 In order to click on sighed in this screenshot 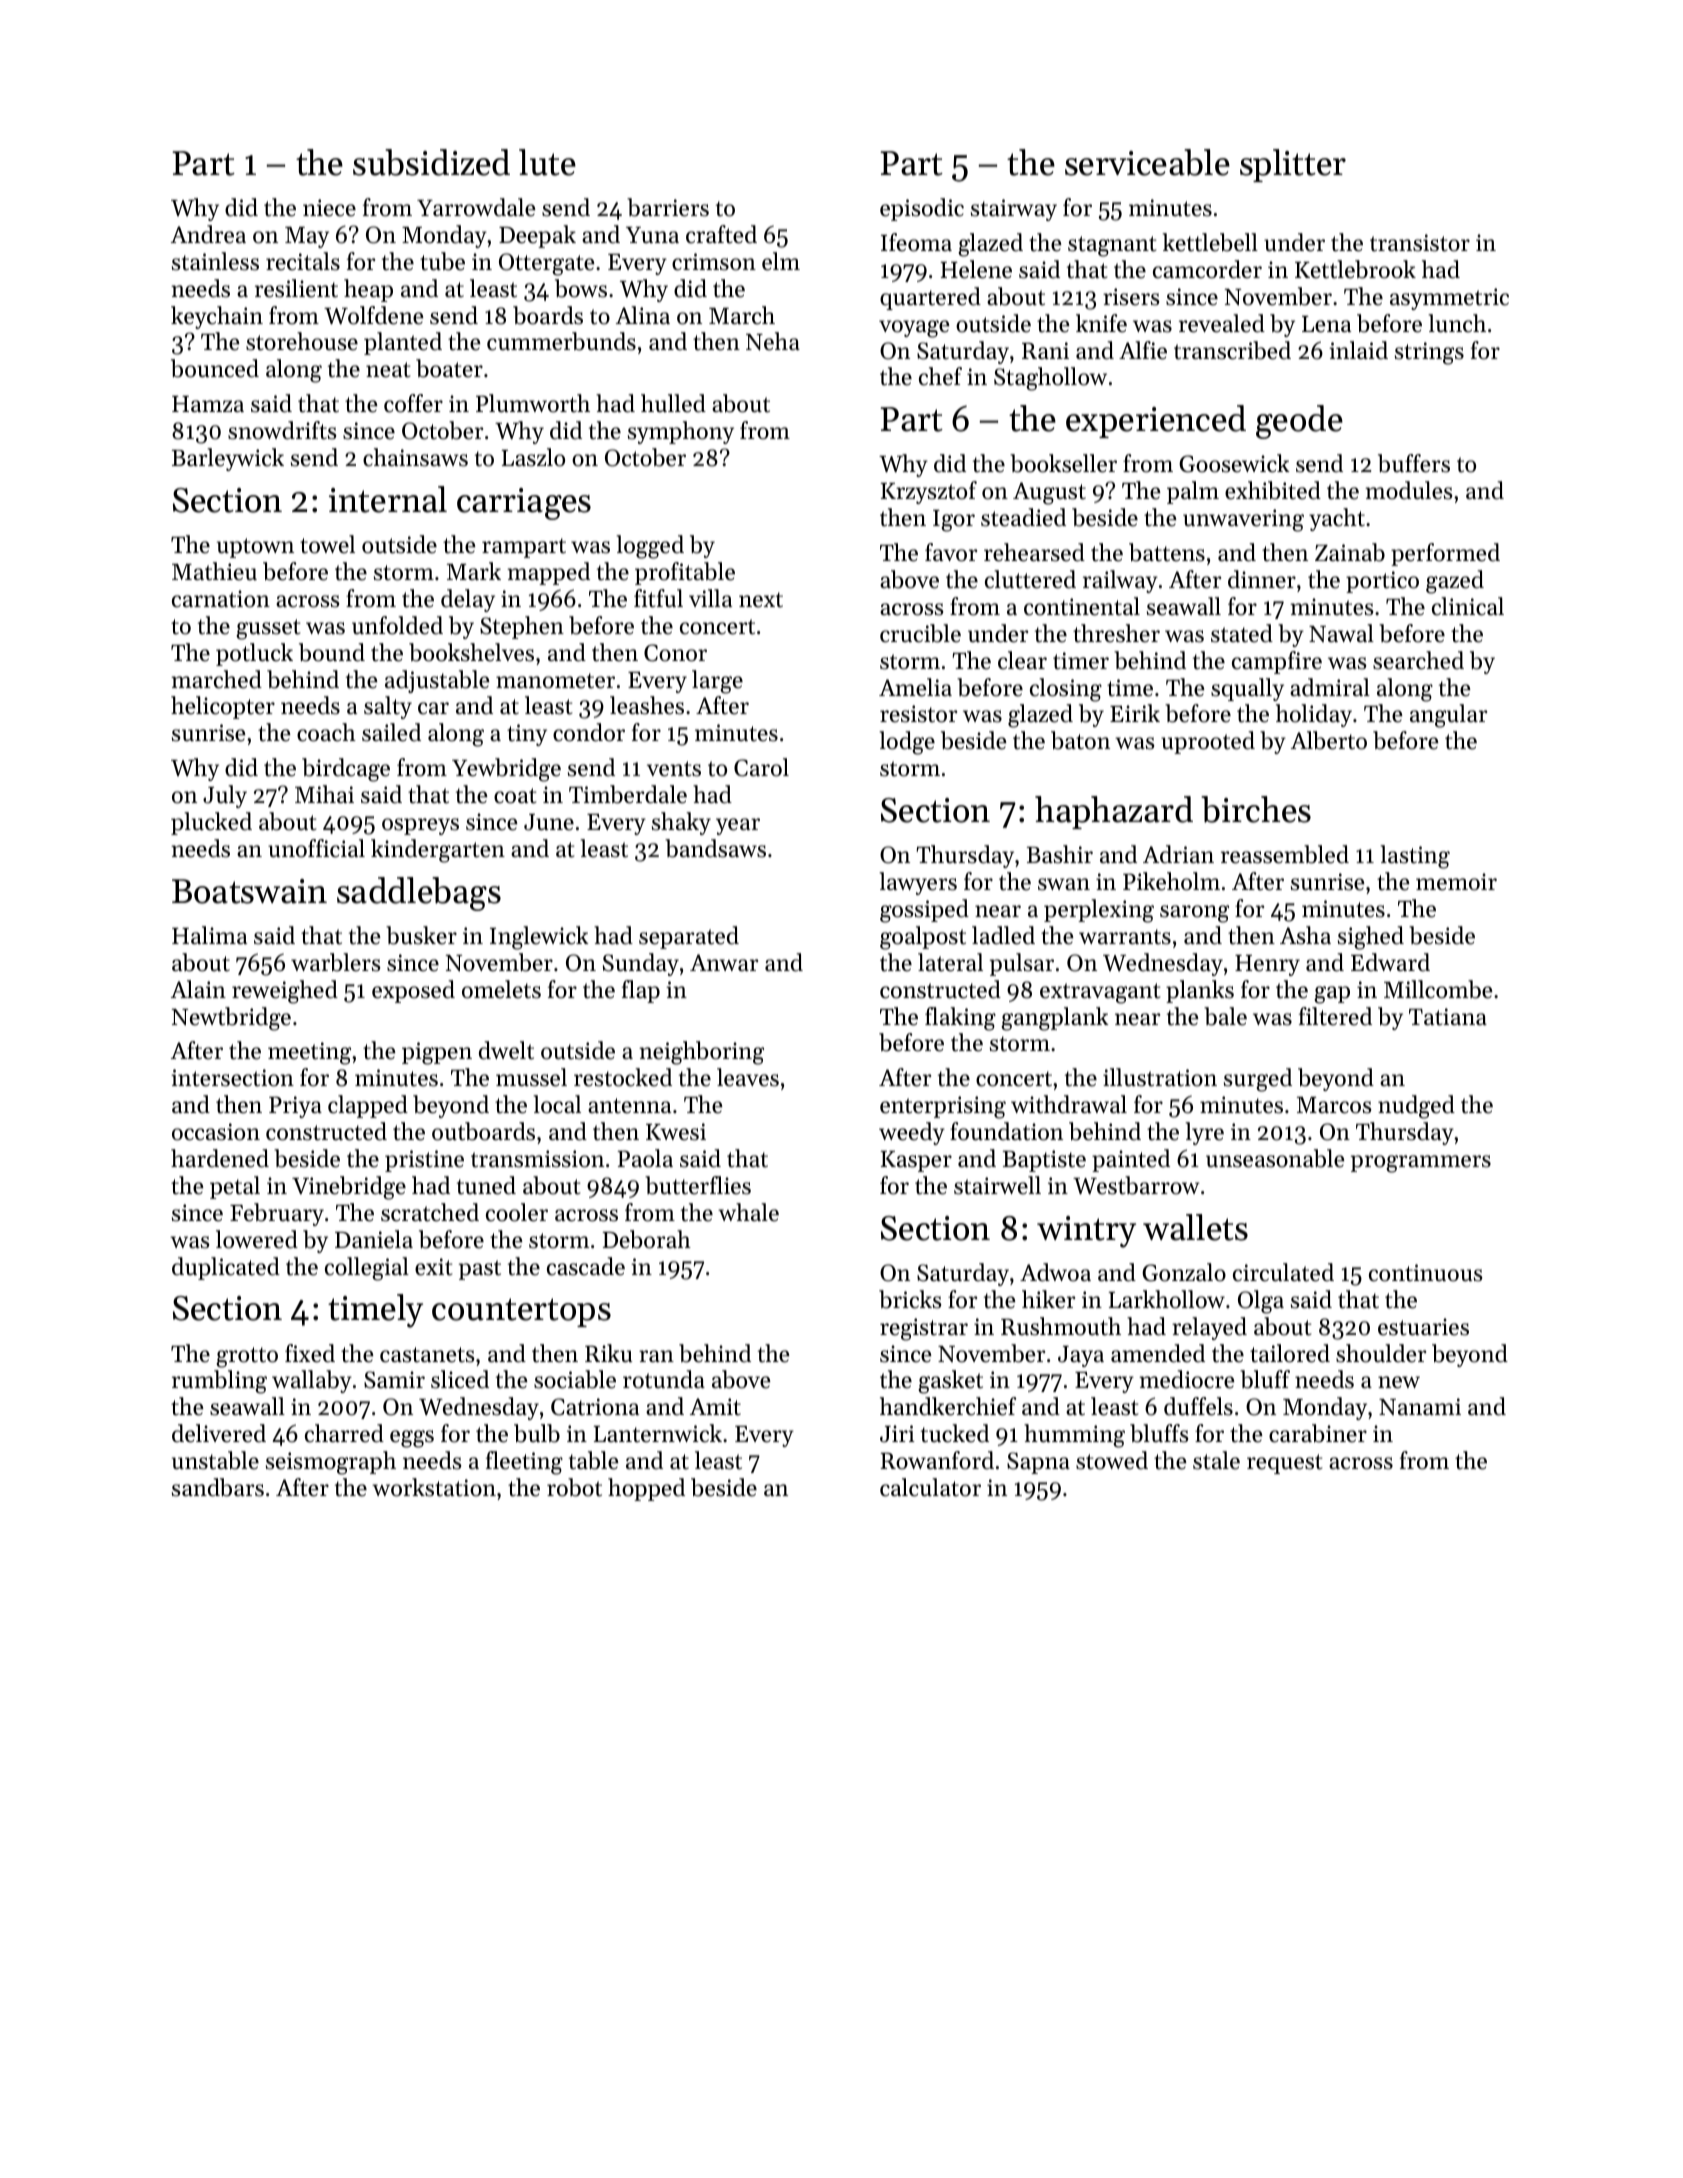, I will do `click(1371, 938)`.
